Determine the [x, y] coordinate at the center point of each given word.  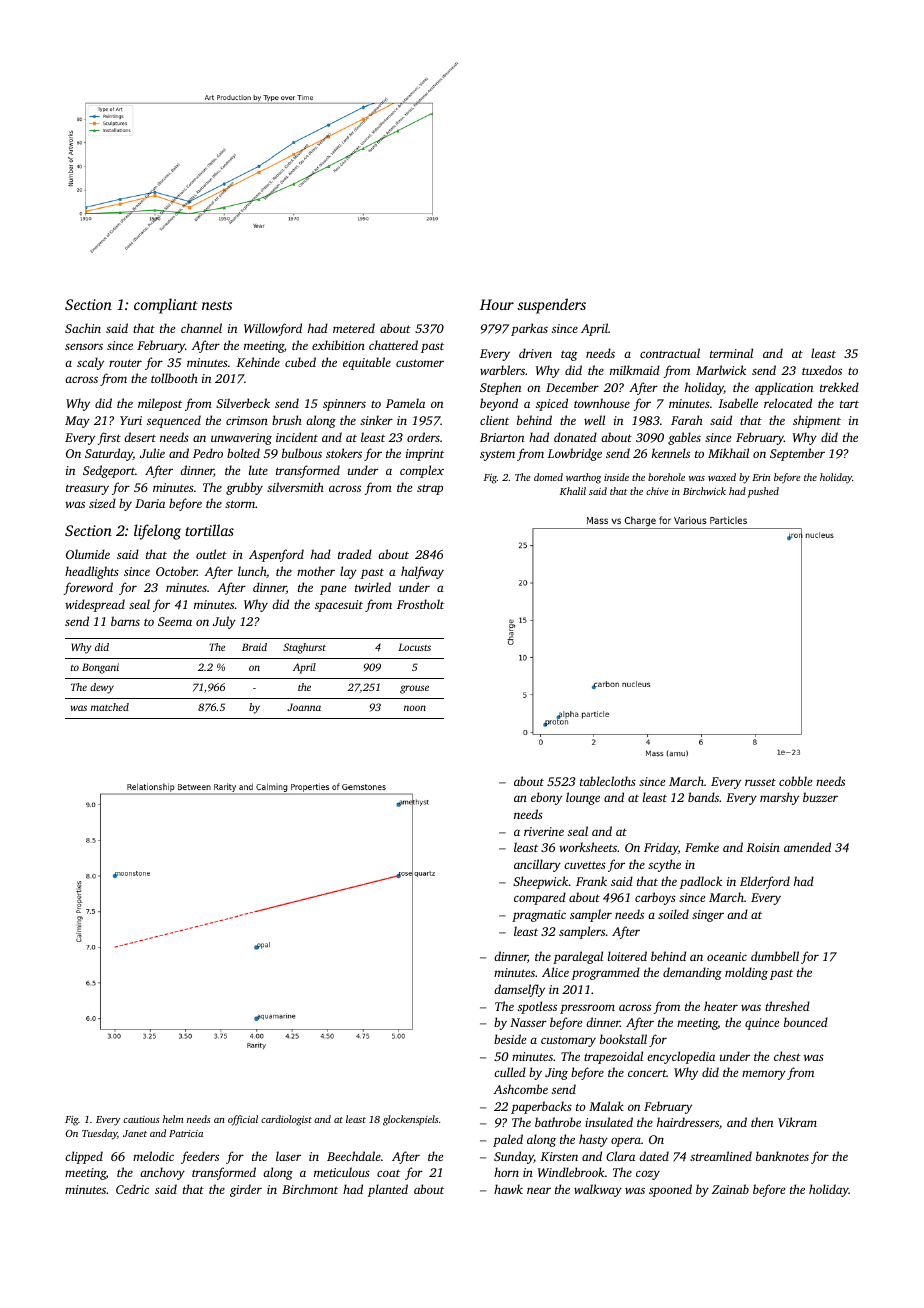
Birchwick [704, 491]
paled [508, 1140]
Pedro [208, 453]
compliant [166, 306]
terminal [731, 353]
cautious [141, 1119]
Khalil [573, 491]
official [243, 1120]
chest [787, 1056]
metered [354, 328]
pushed [763, 492]
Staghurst [304, 648]
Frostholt [420, 604]
